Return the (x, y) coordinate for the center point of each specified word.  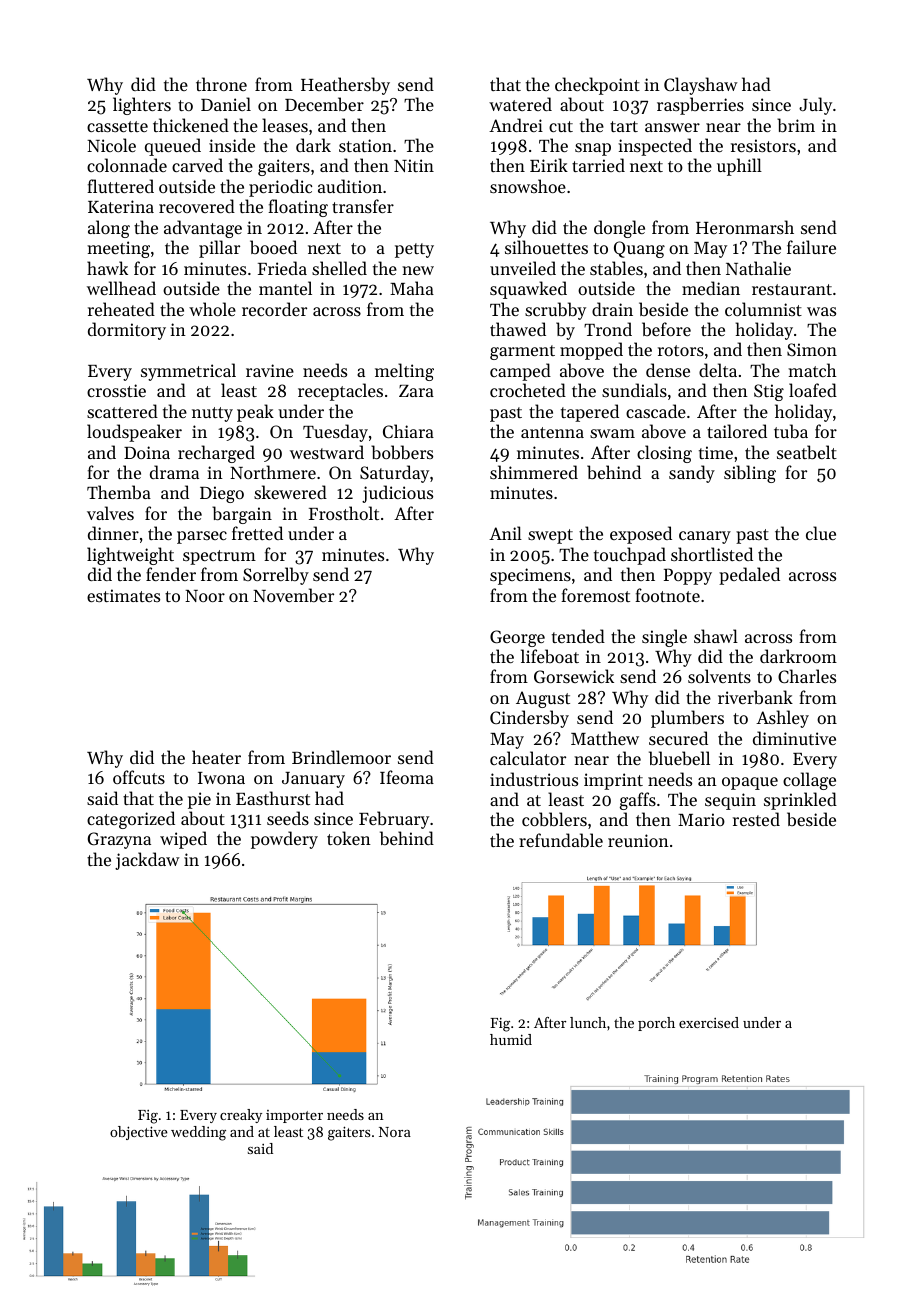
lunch (588, 1022)
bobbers (402, 452)
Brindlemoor (341, 757)
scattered (122, 411)
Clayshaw (701, 86)
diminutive (794, 738)
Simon (812, 349)
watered (520, 104)
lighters (142, 106)
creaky (241, 1116)
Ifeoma (407, 777)
